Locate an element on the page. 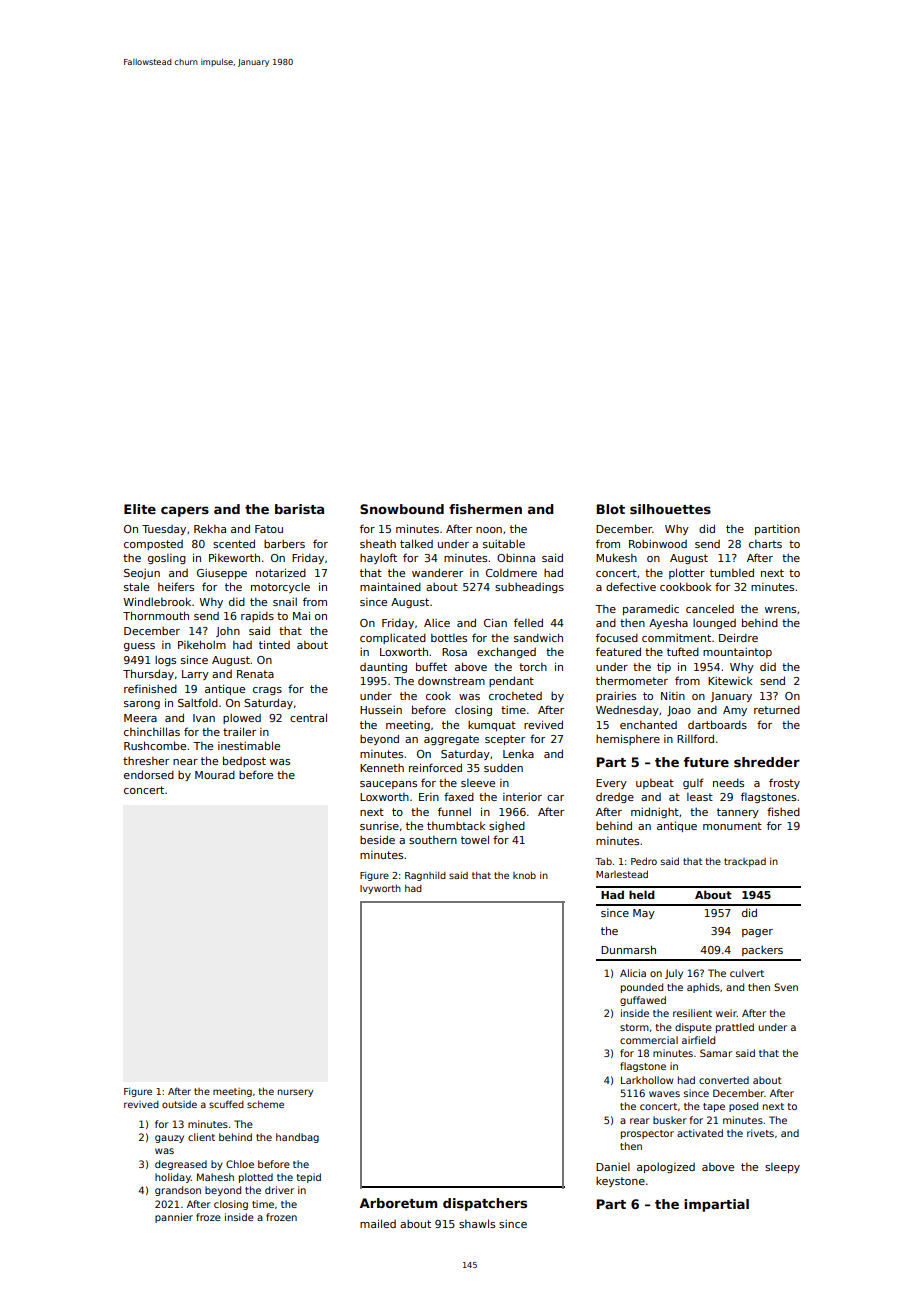  keystone is located at coordinates (620, 1182).
